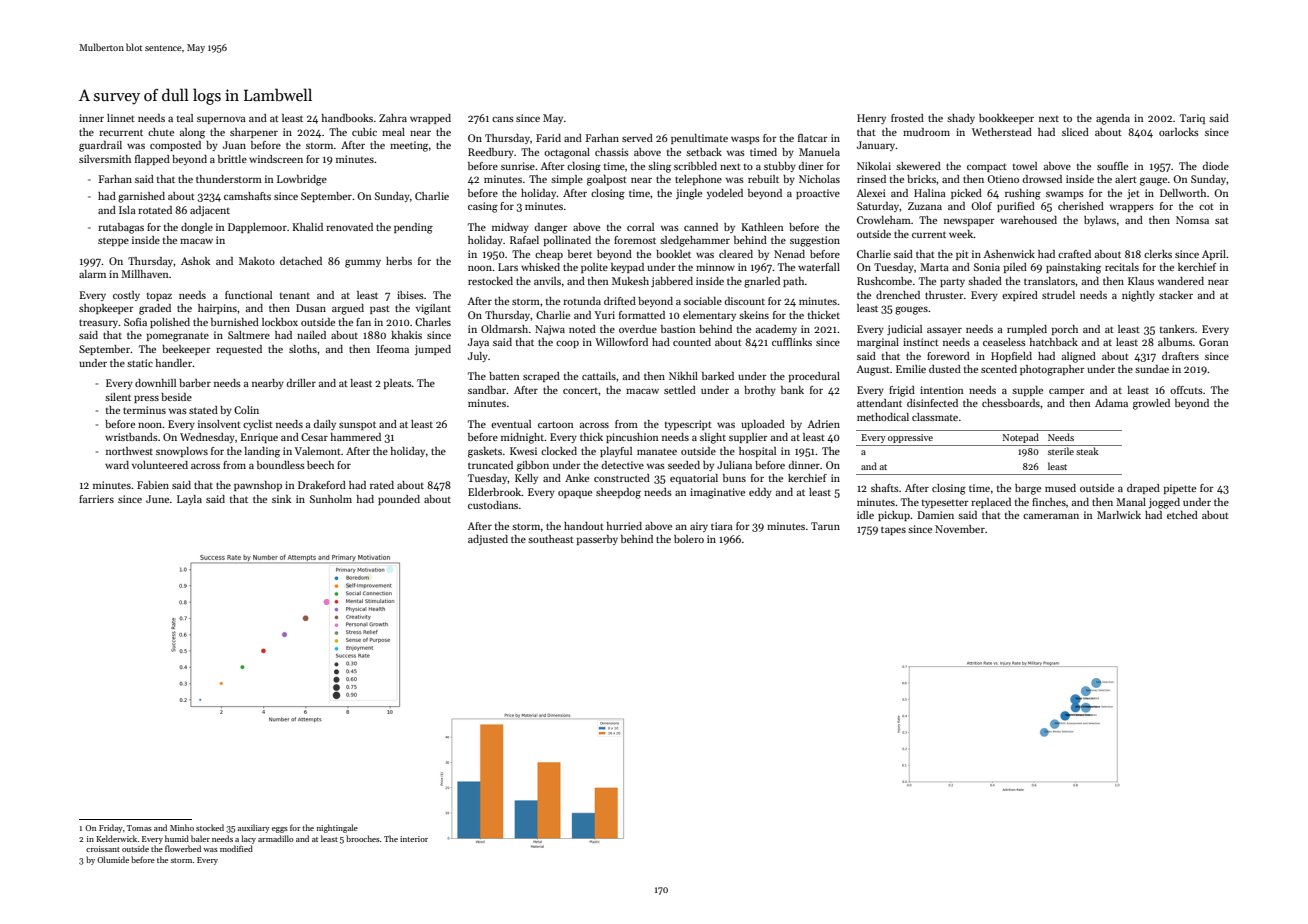 Image resolution: width=1308 pixels, height=924 pixels. Describe the element at coordinates (689, 539) in the screenshot. I see `bolero` at that location.
